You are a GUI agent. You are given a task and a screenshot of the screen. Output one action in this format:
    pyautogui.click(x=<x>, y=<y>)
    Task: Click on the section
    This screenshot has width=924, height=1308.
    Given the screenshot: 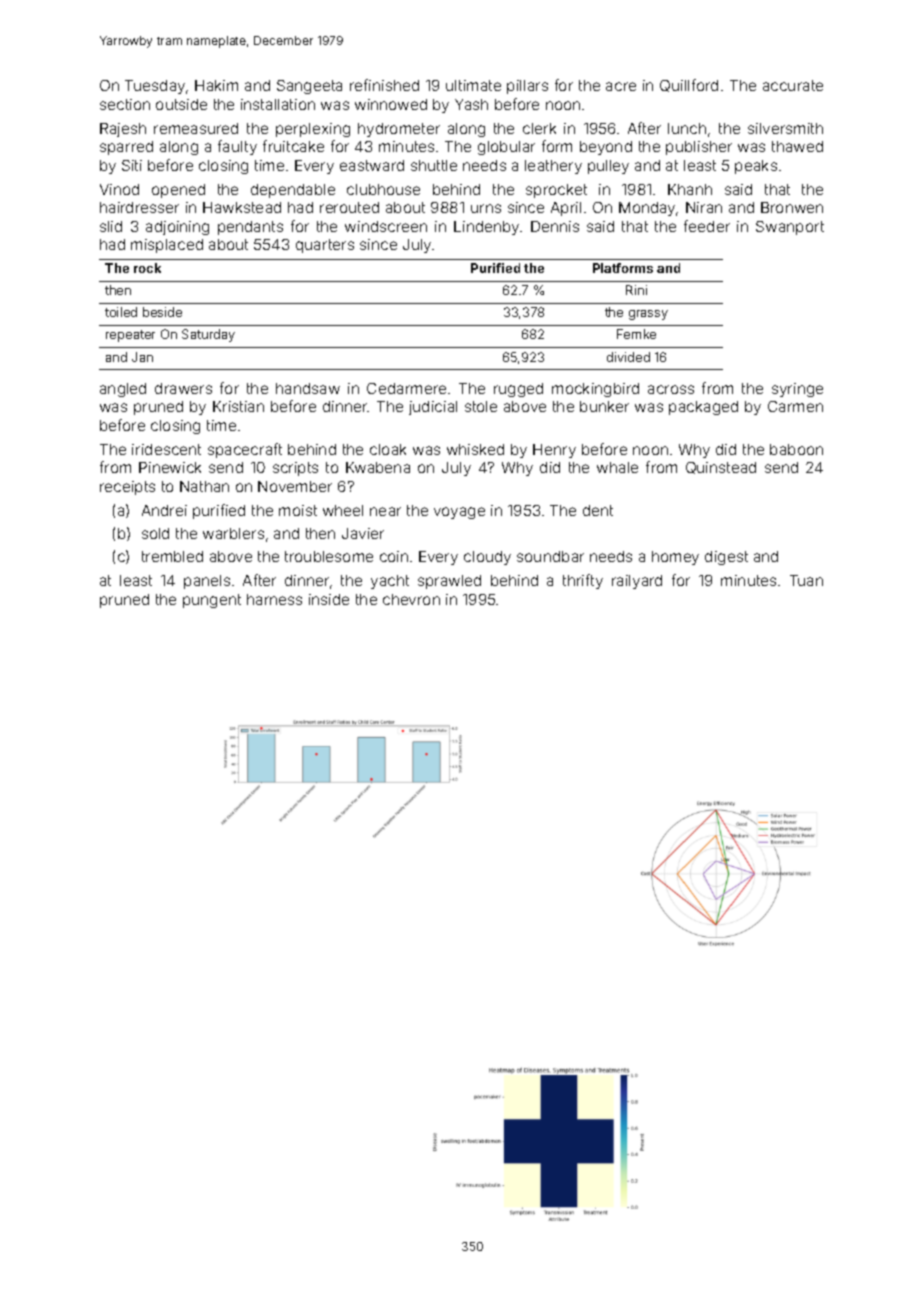 What is the action you would take?
    pyautogui.click(x=125, y=104)
